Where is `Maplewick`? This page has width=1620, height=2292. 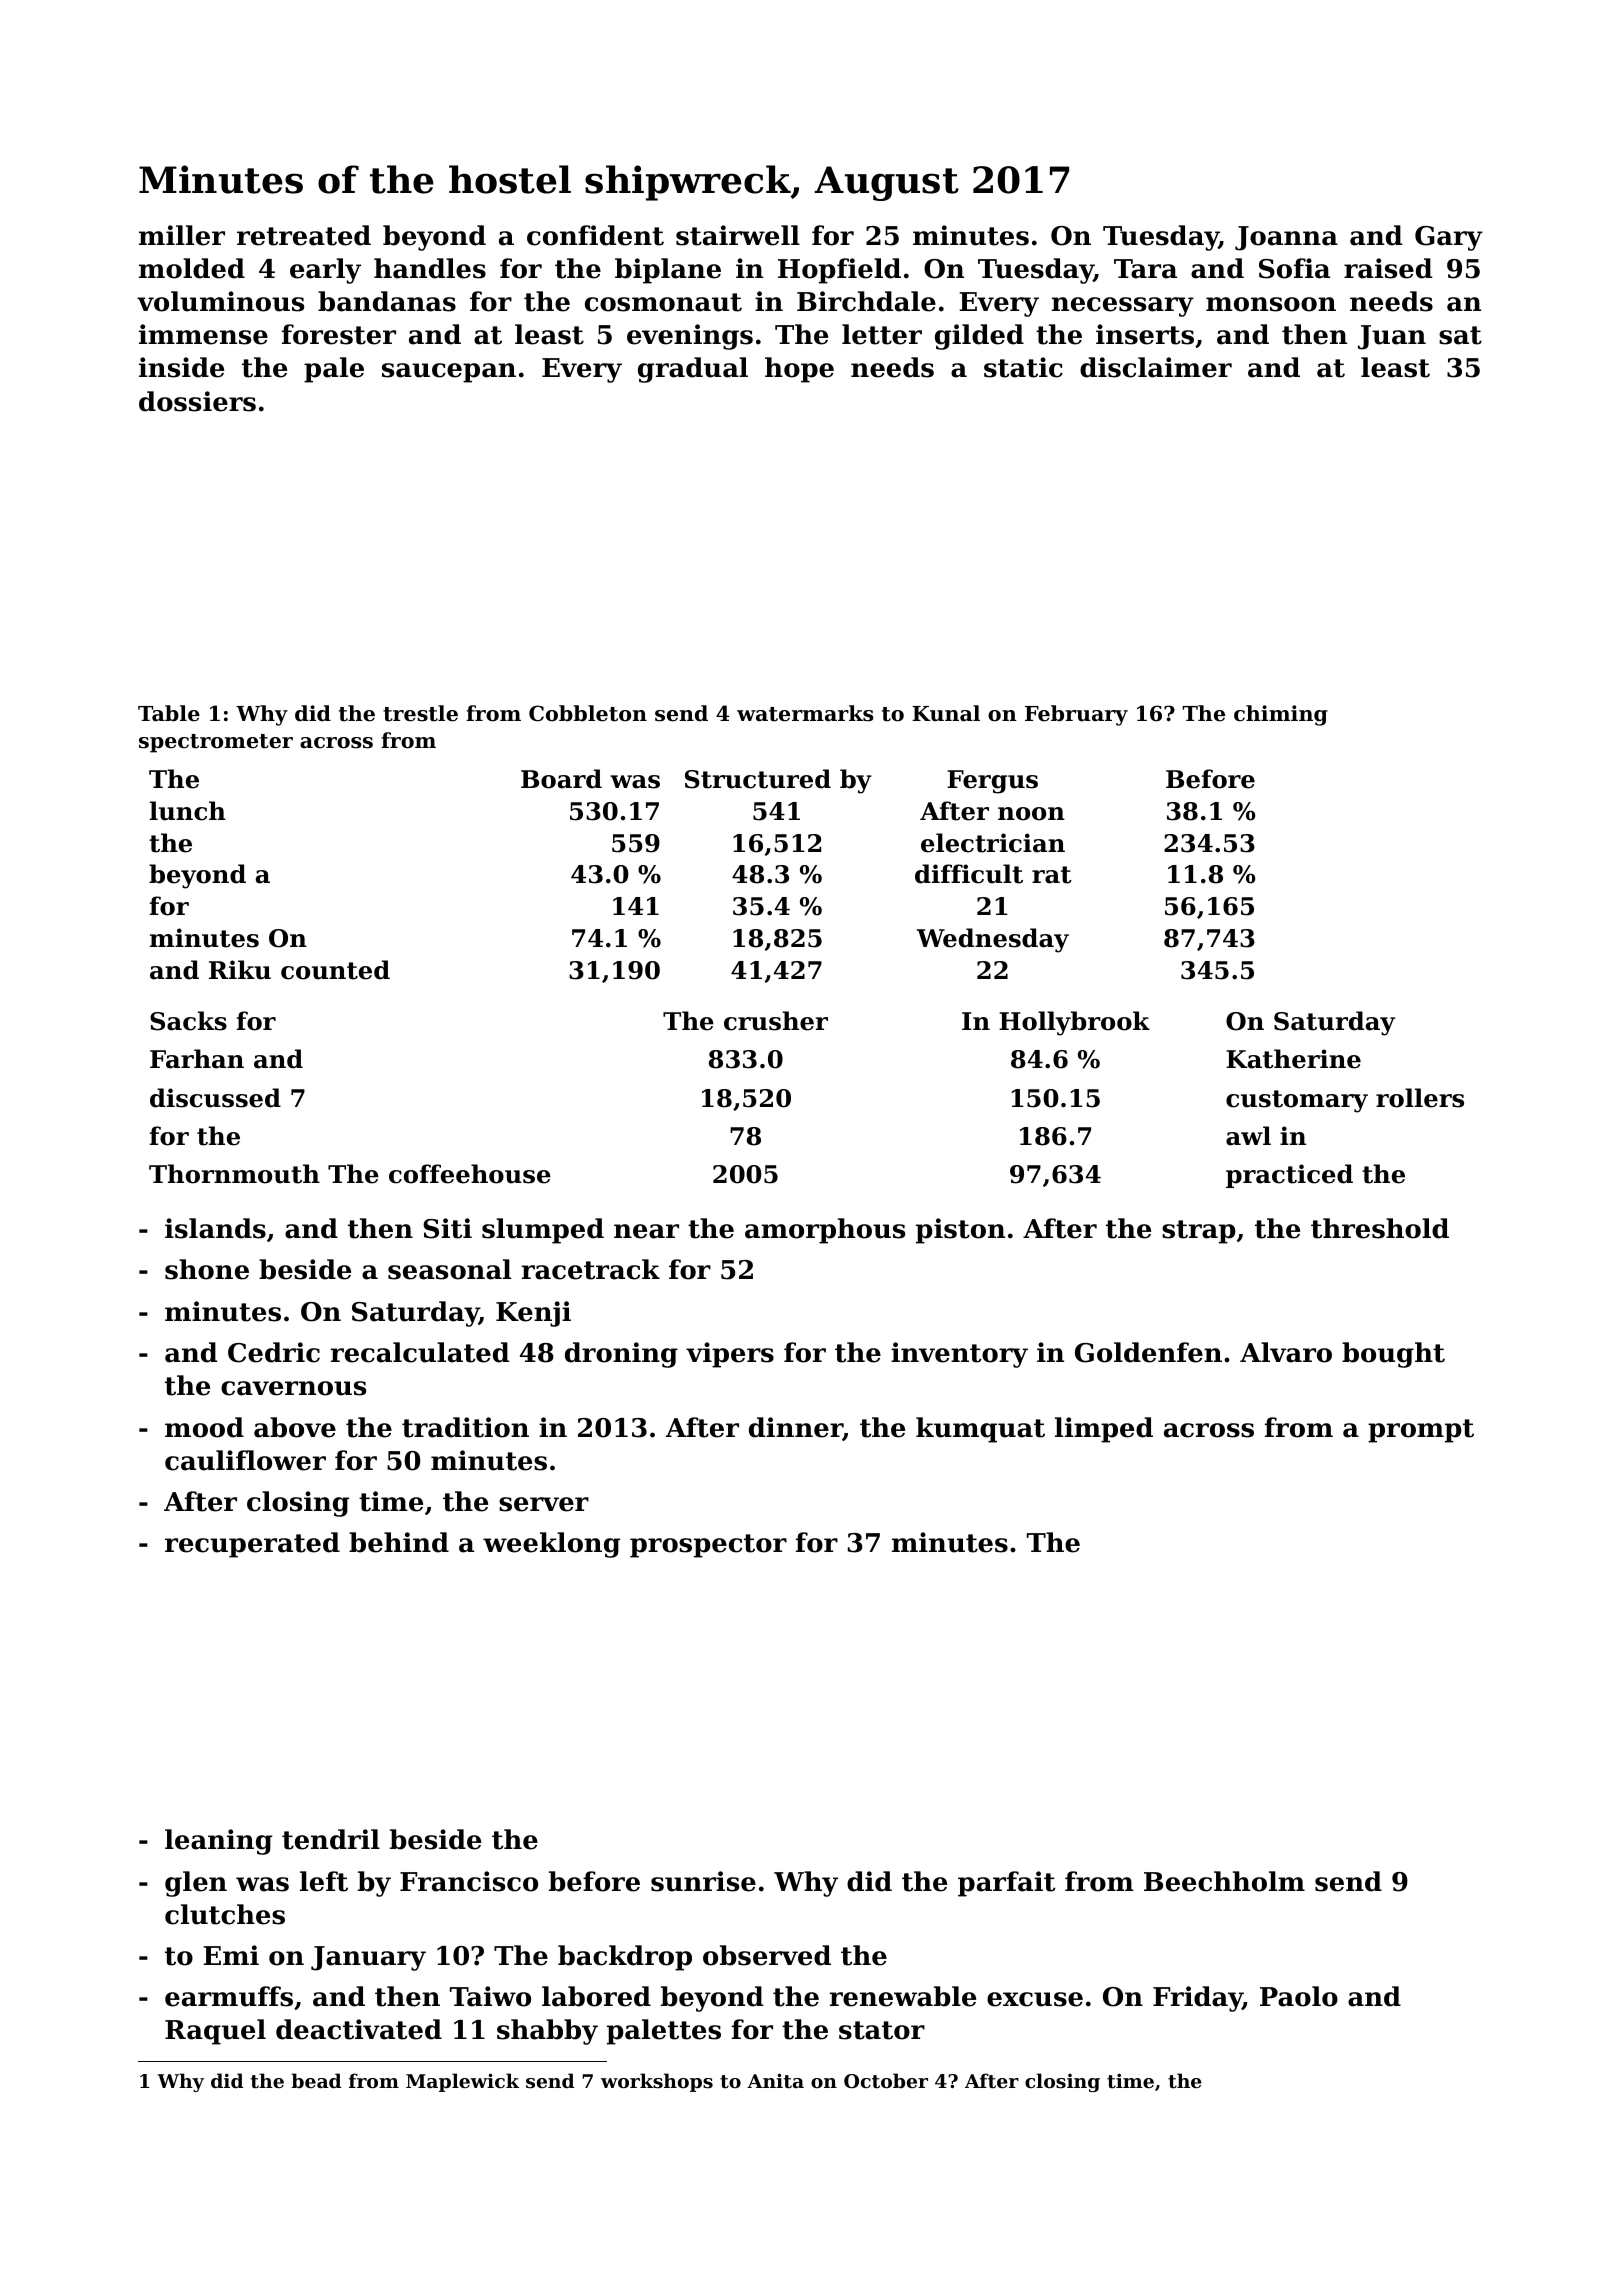
Maplewick is located at coordinates (462, 2082).
